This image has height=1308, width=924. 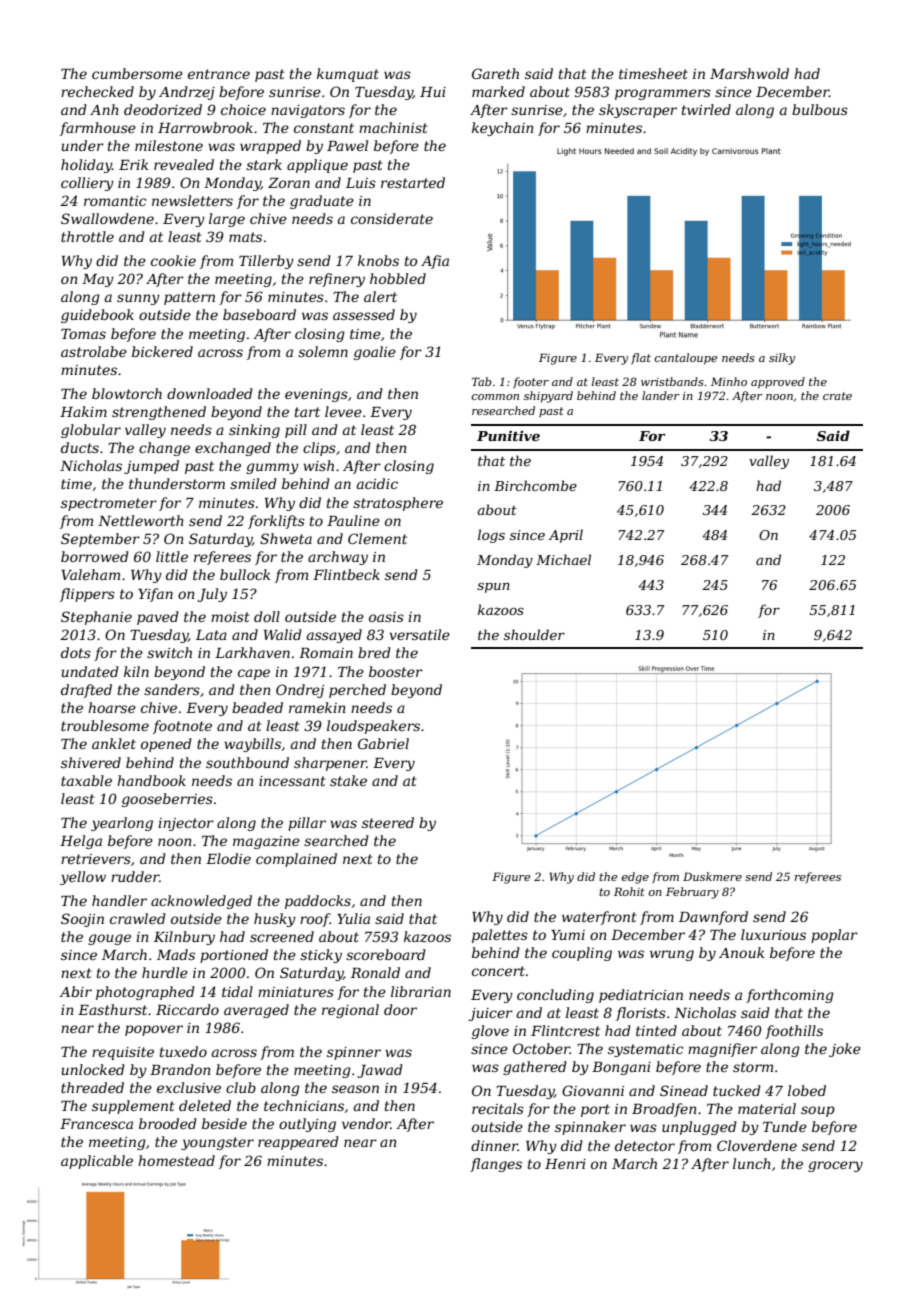 What do you see at coordinates (749, 73) in the image?
I see `Marshwold` at bounding box center [749, 73].
